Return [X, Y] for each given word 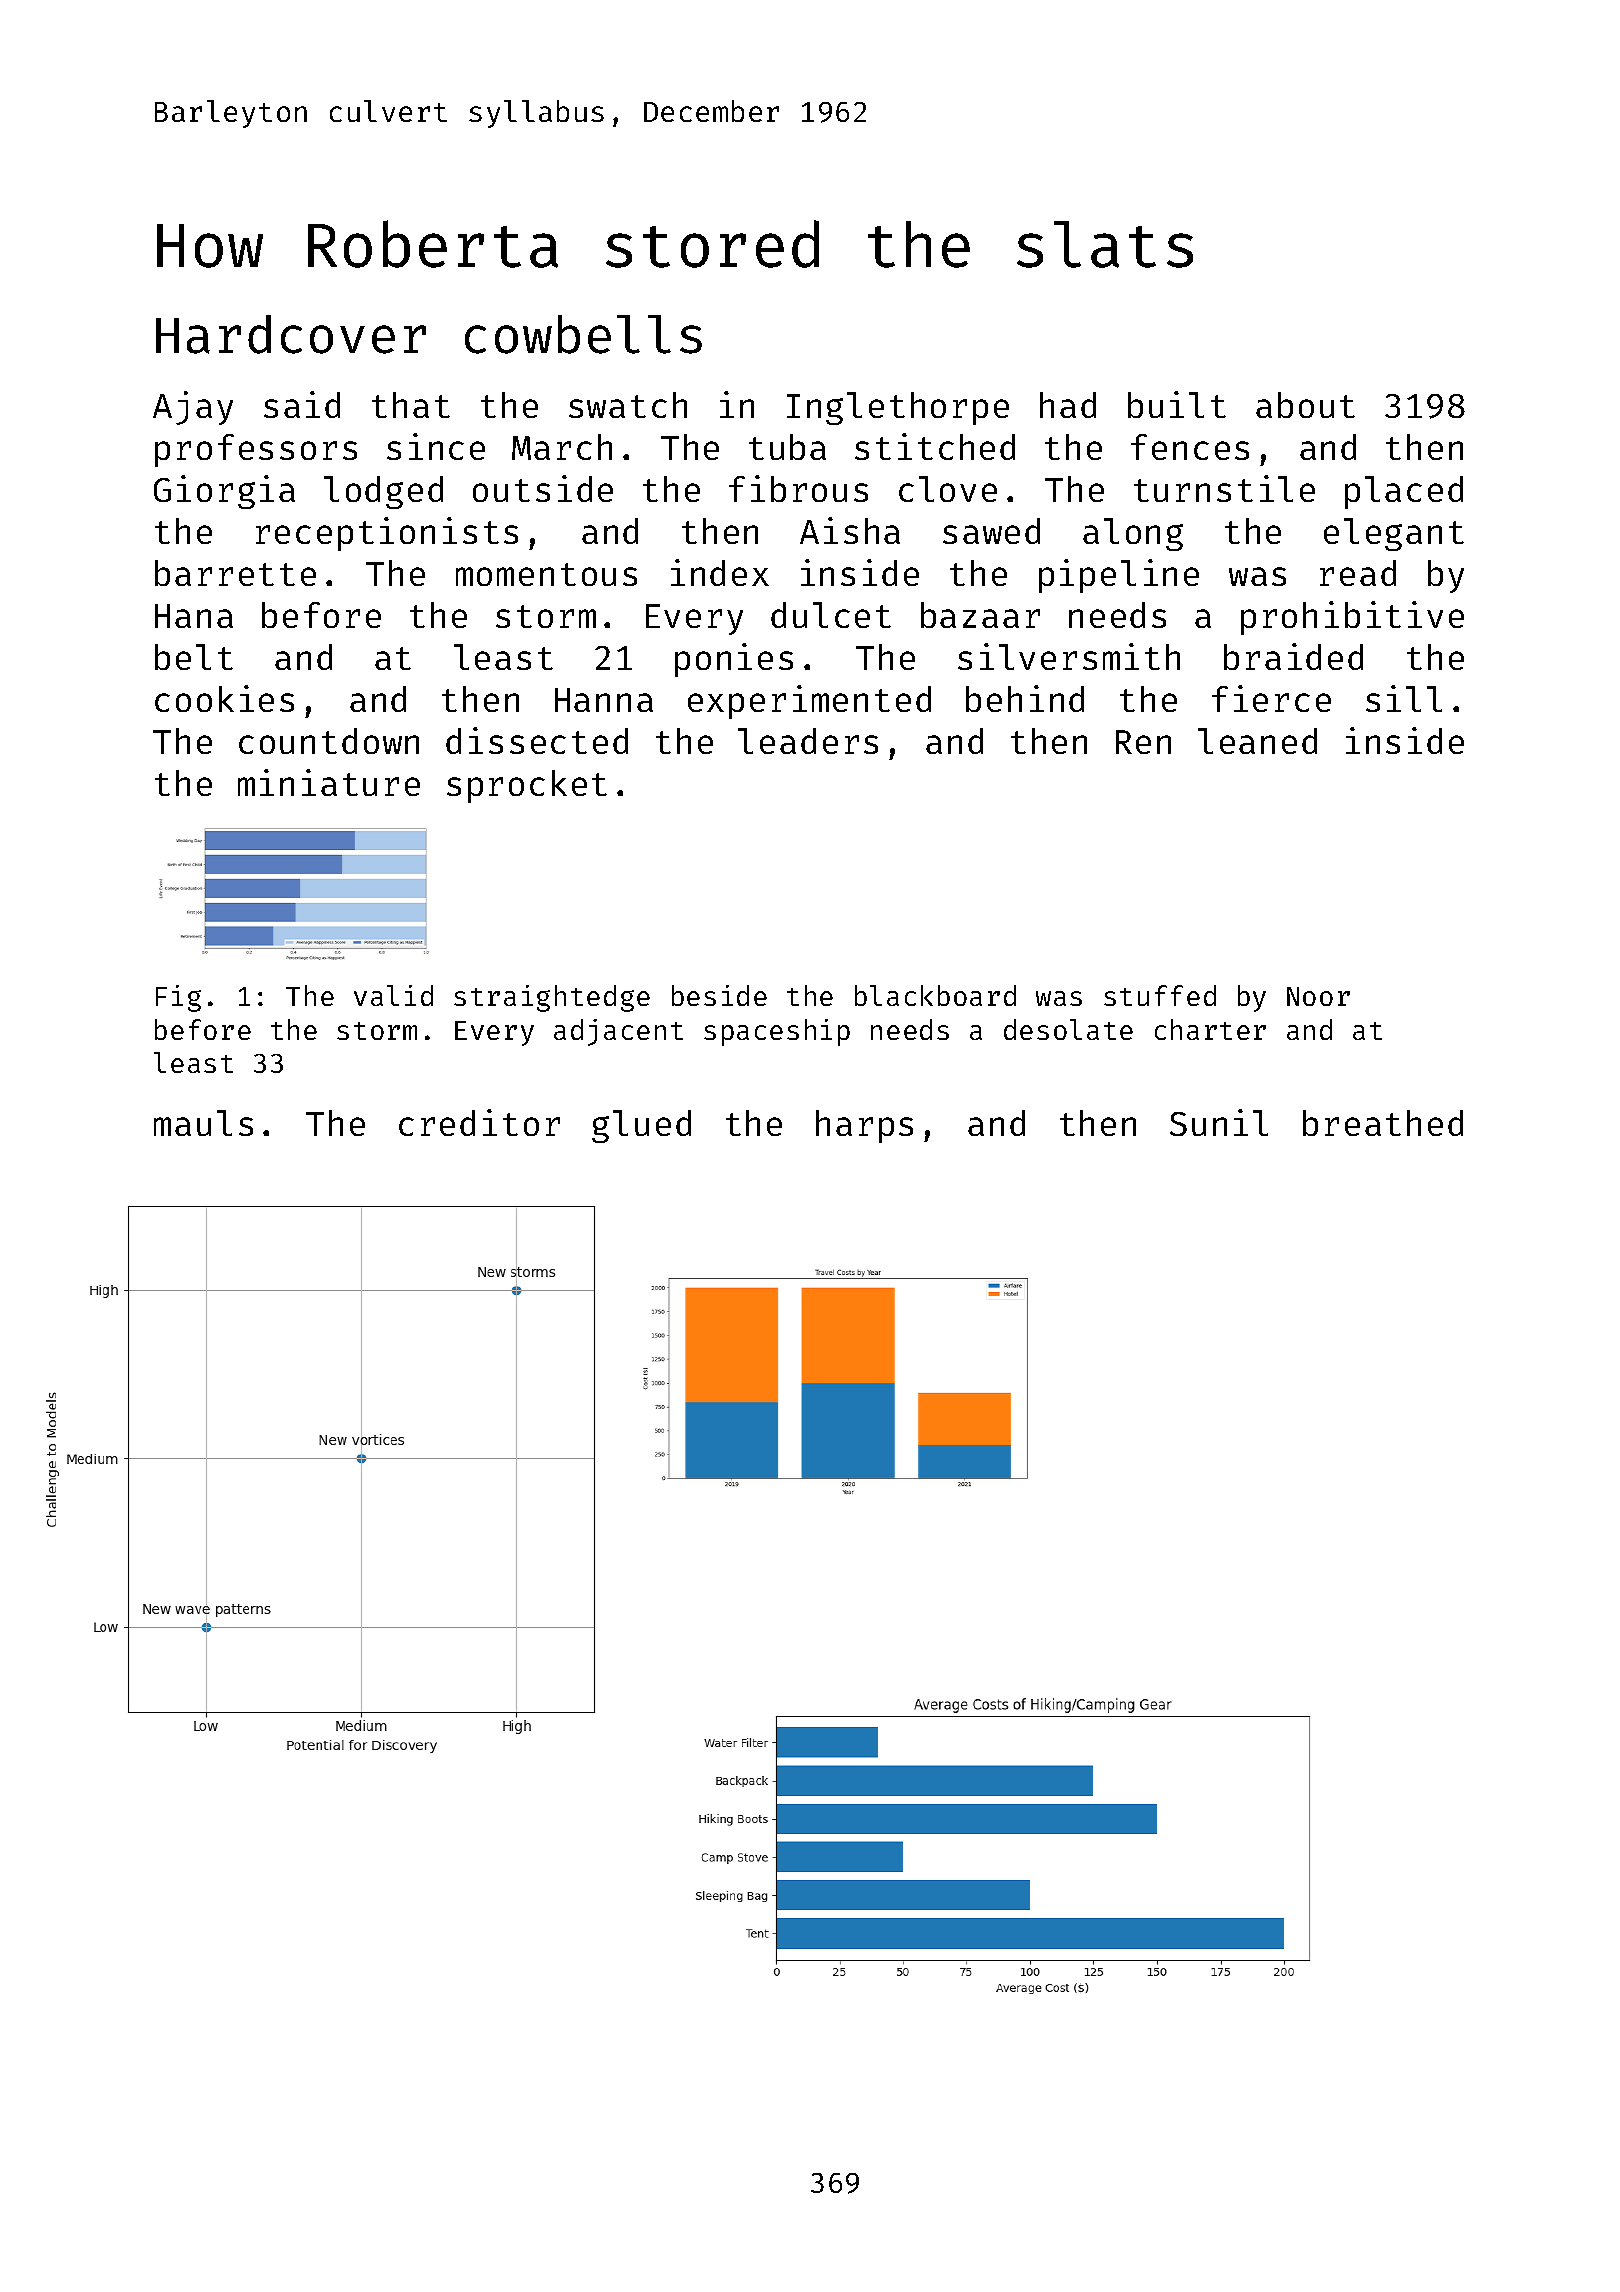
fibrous [798, 488]
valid [393, 995]
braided [1293, 656]
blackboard [935, 995]
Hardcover [291, 334]
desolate [1068, 1029]
